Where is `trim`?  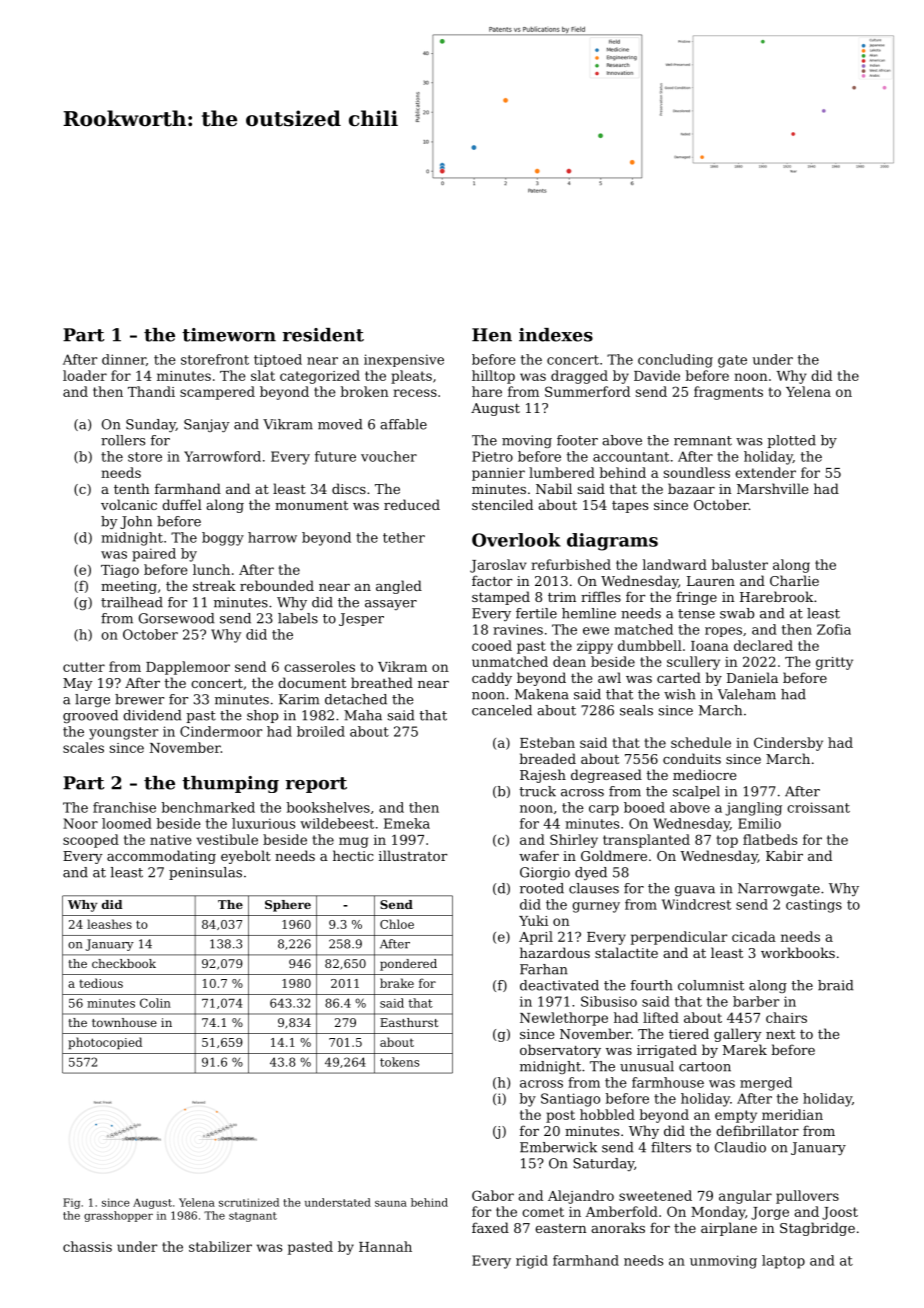
trim is located at coordinates (562, 597).
